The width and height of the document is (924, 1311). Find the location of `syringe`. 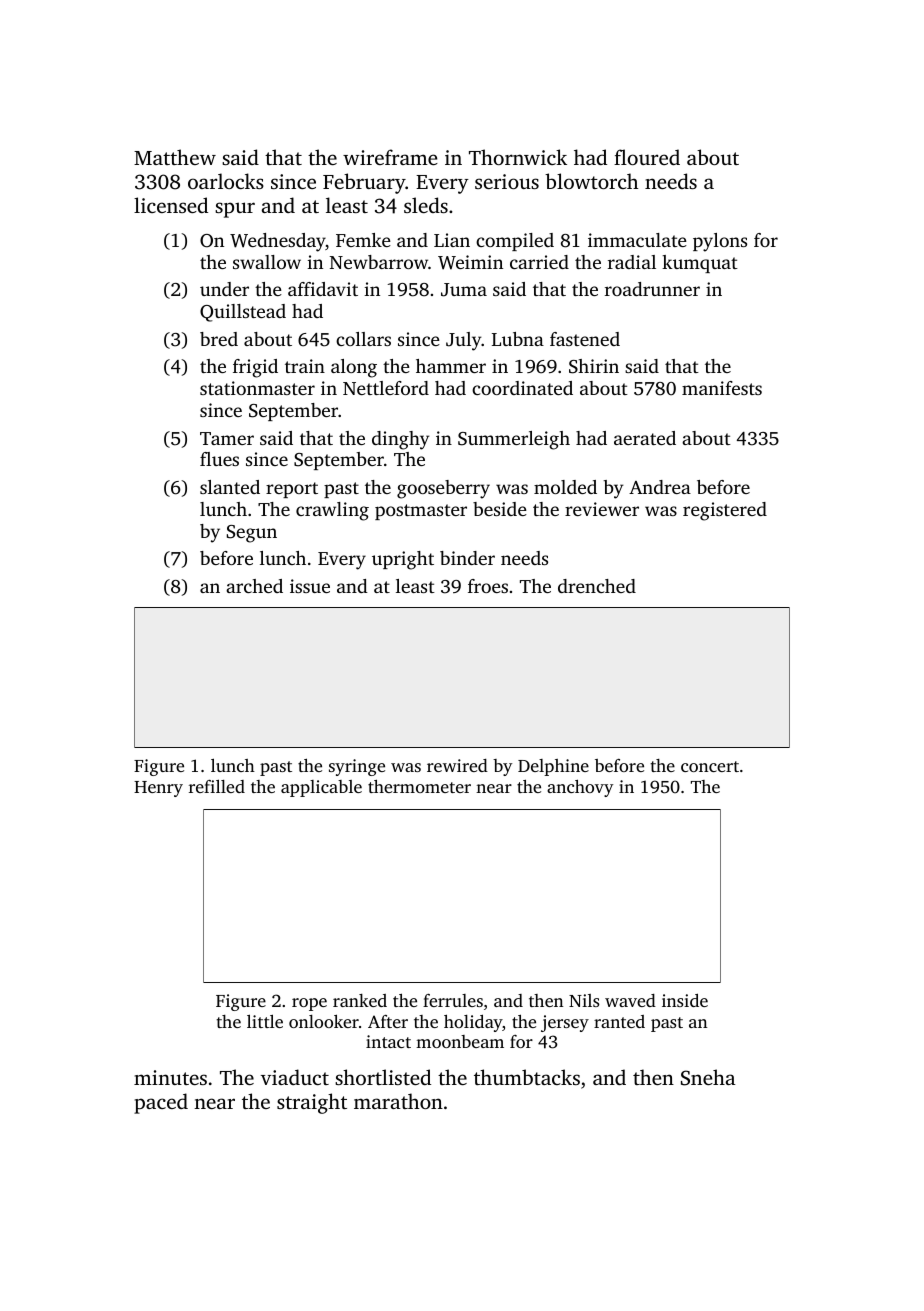

syringe is located at coordinates (357, 767).
